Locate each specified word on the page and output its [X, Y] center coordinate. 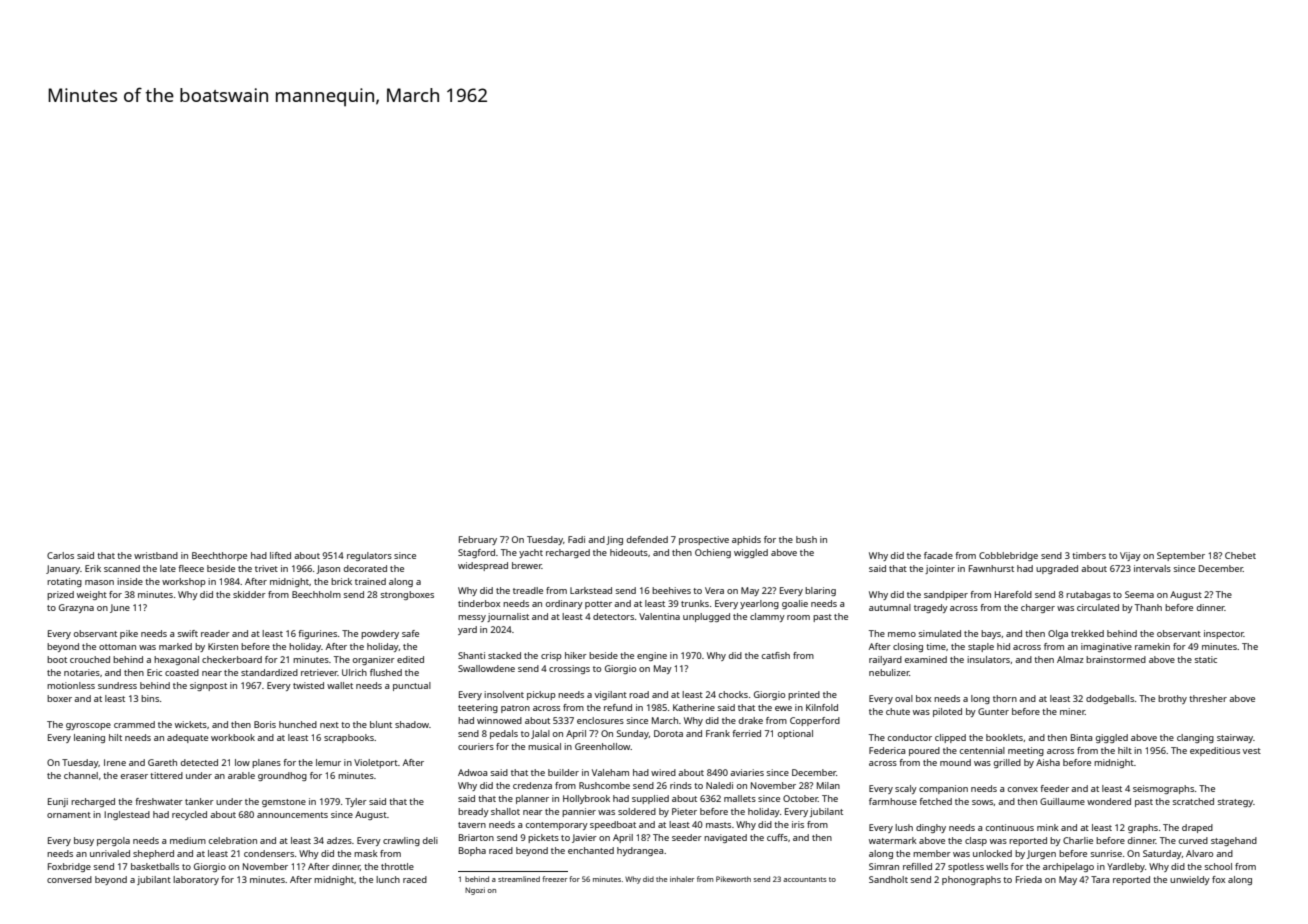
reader [215, 633]
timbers [1089, 555]
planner [532, 799]
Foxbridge [69, 867]
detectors [613, 616]
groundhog [282, 776]
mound [955, 762]
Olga [1058, 634]
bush [806, 539]
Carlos [60, 555]
